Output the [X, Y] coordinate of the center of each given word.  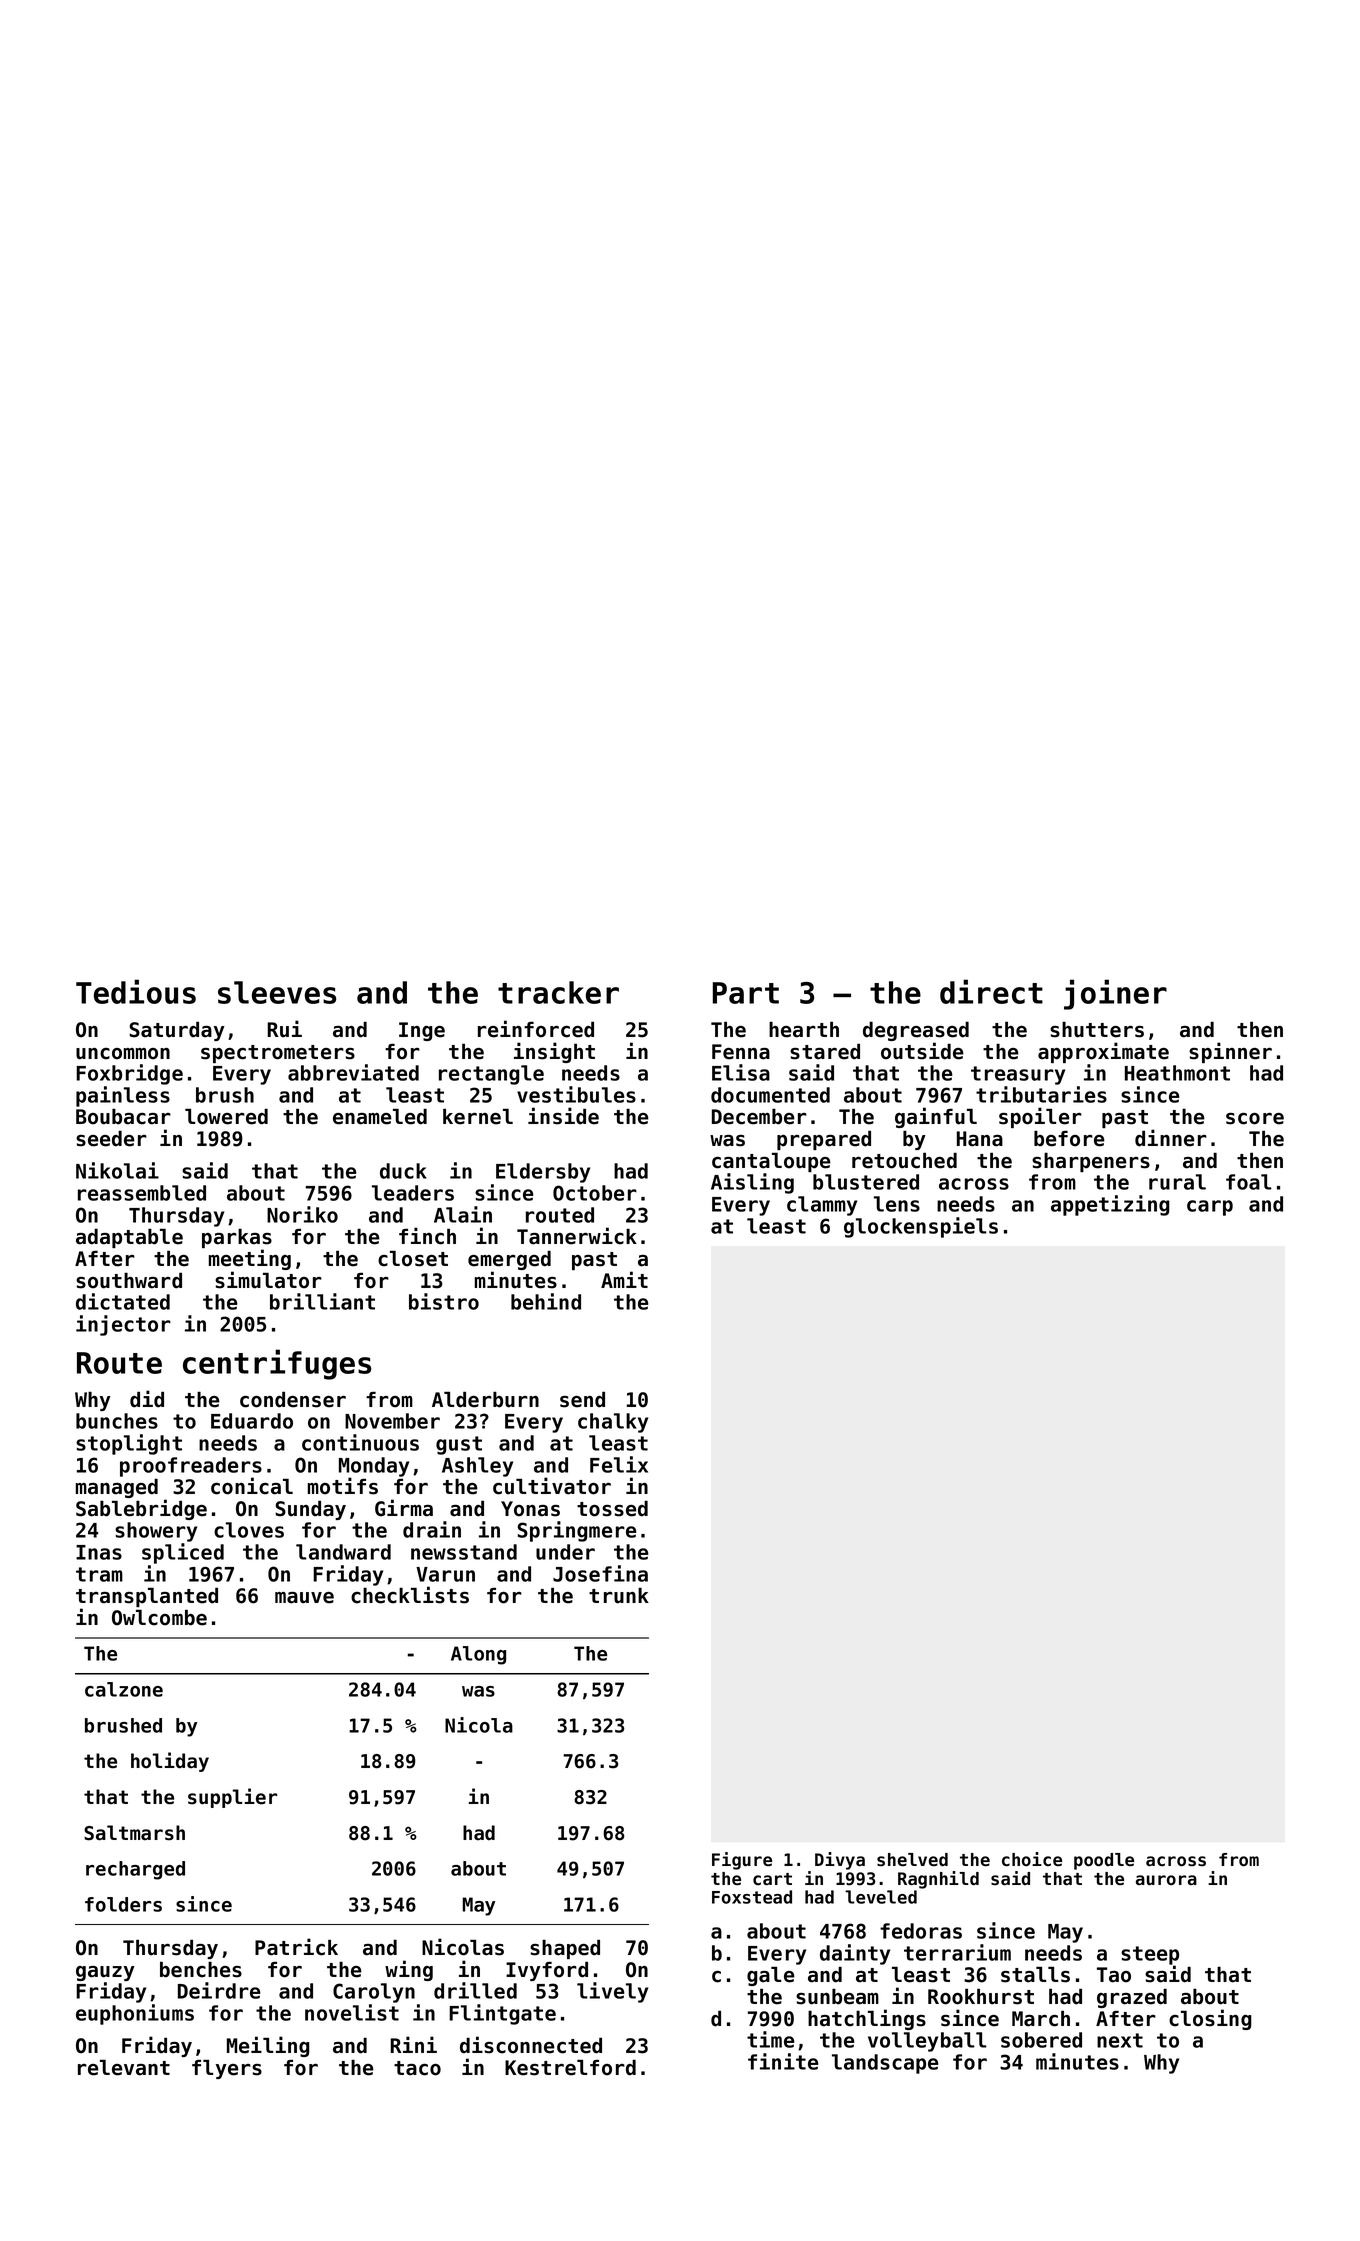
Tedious [136, 991]
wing [409, 1970]
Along [478, 1655]
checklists [410, 1595]
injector [123, 1325]
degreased [916, 1031]
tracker [558, 992]
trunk [619, 1596]
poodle [1104, 1861]
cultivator [552, 1486]
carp [1210, 1208]
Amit [624, 1279]
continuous [360, 1442]
